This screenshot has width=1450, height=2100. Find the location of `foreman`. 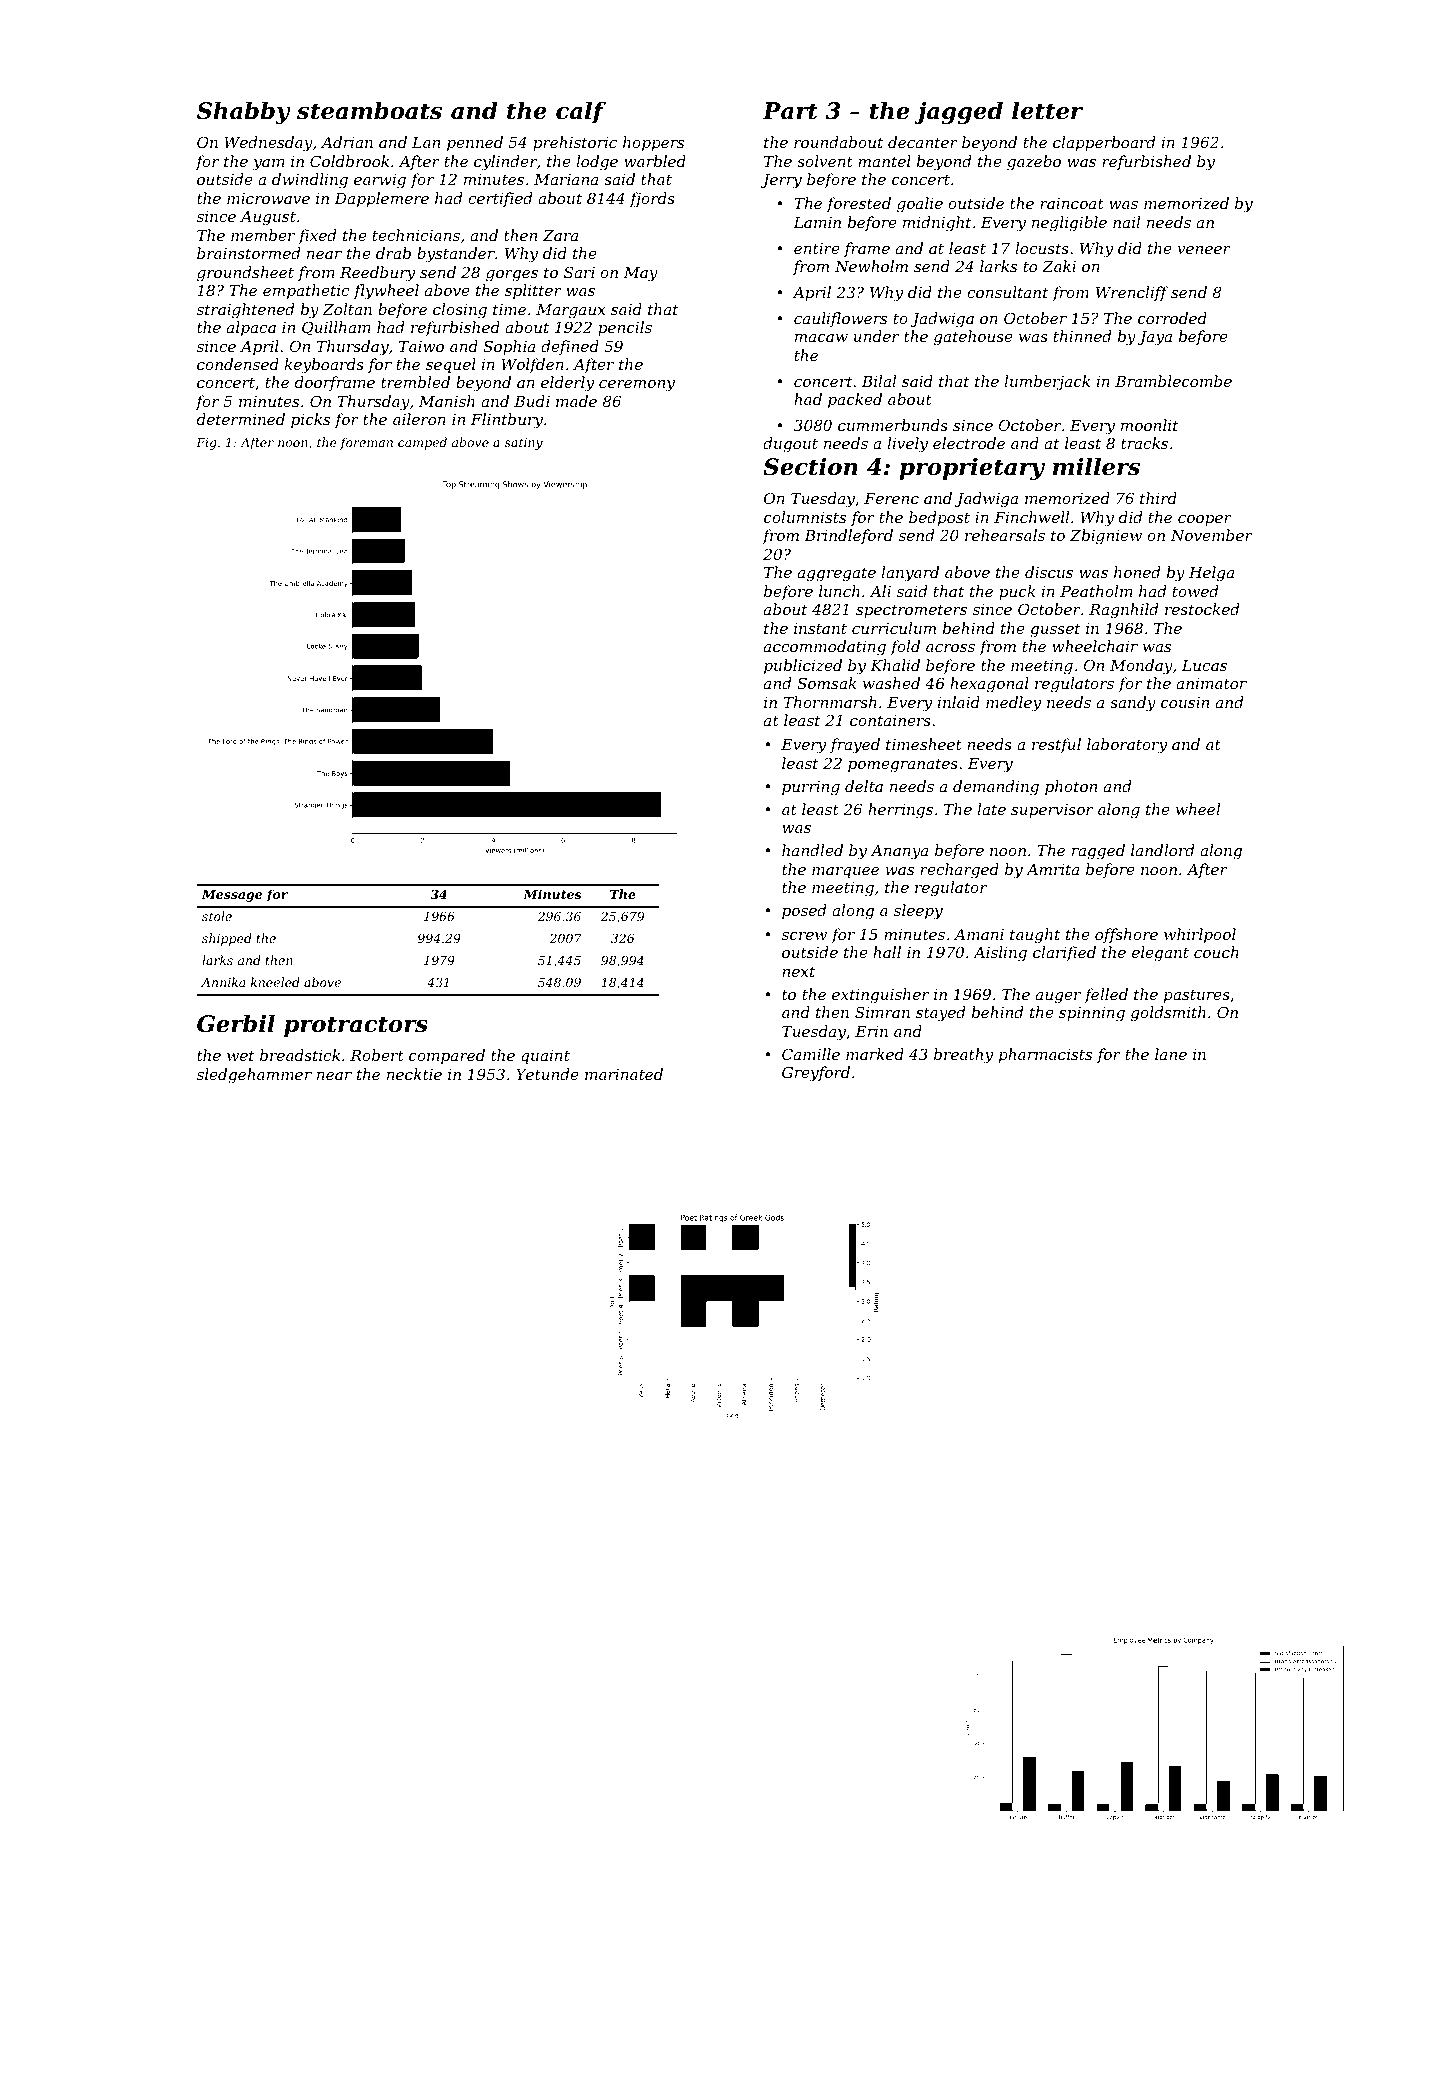

foreman is located at coordinates (366, 443).
